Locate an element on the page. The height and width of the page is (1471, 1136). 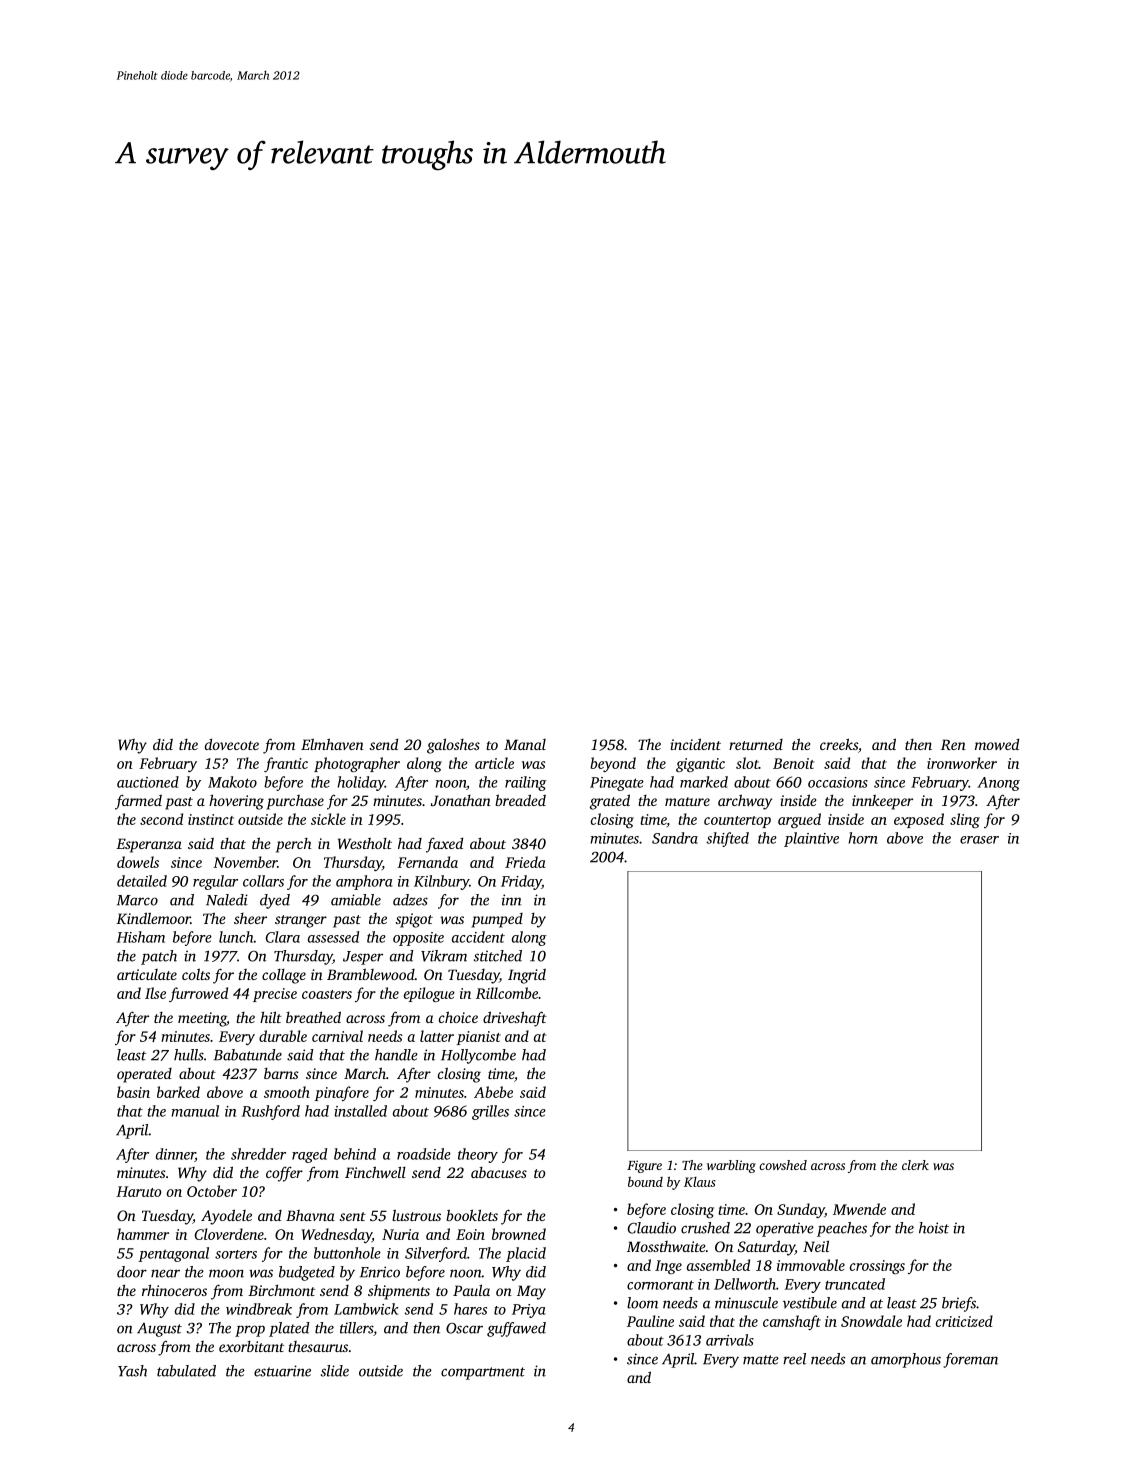
Yash is located at coordinates (132, 1371).
